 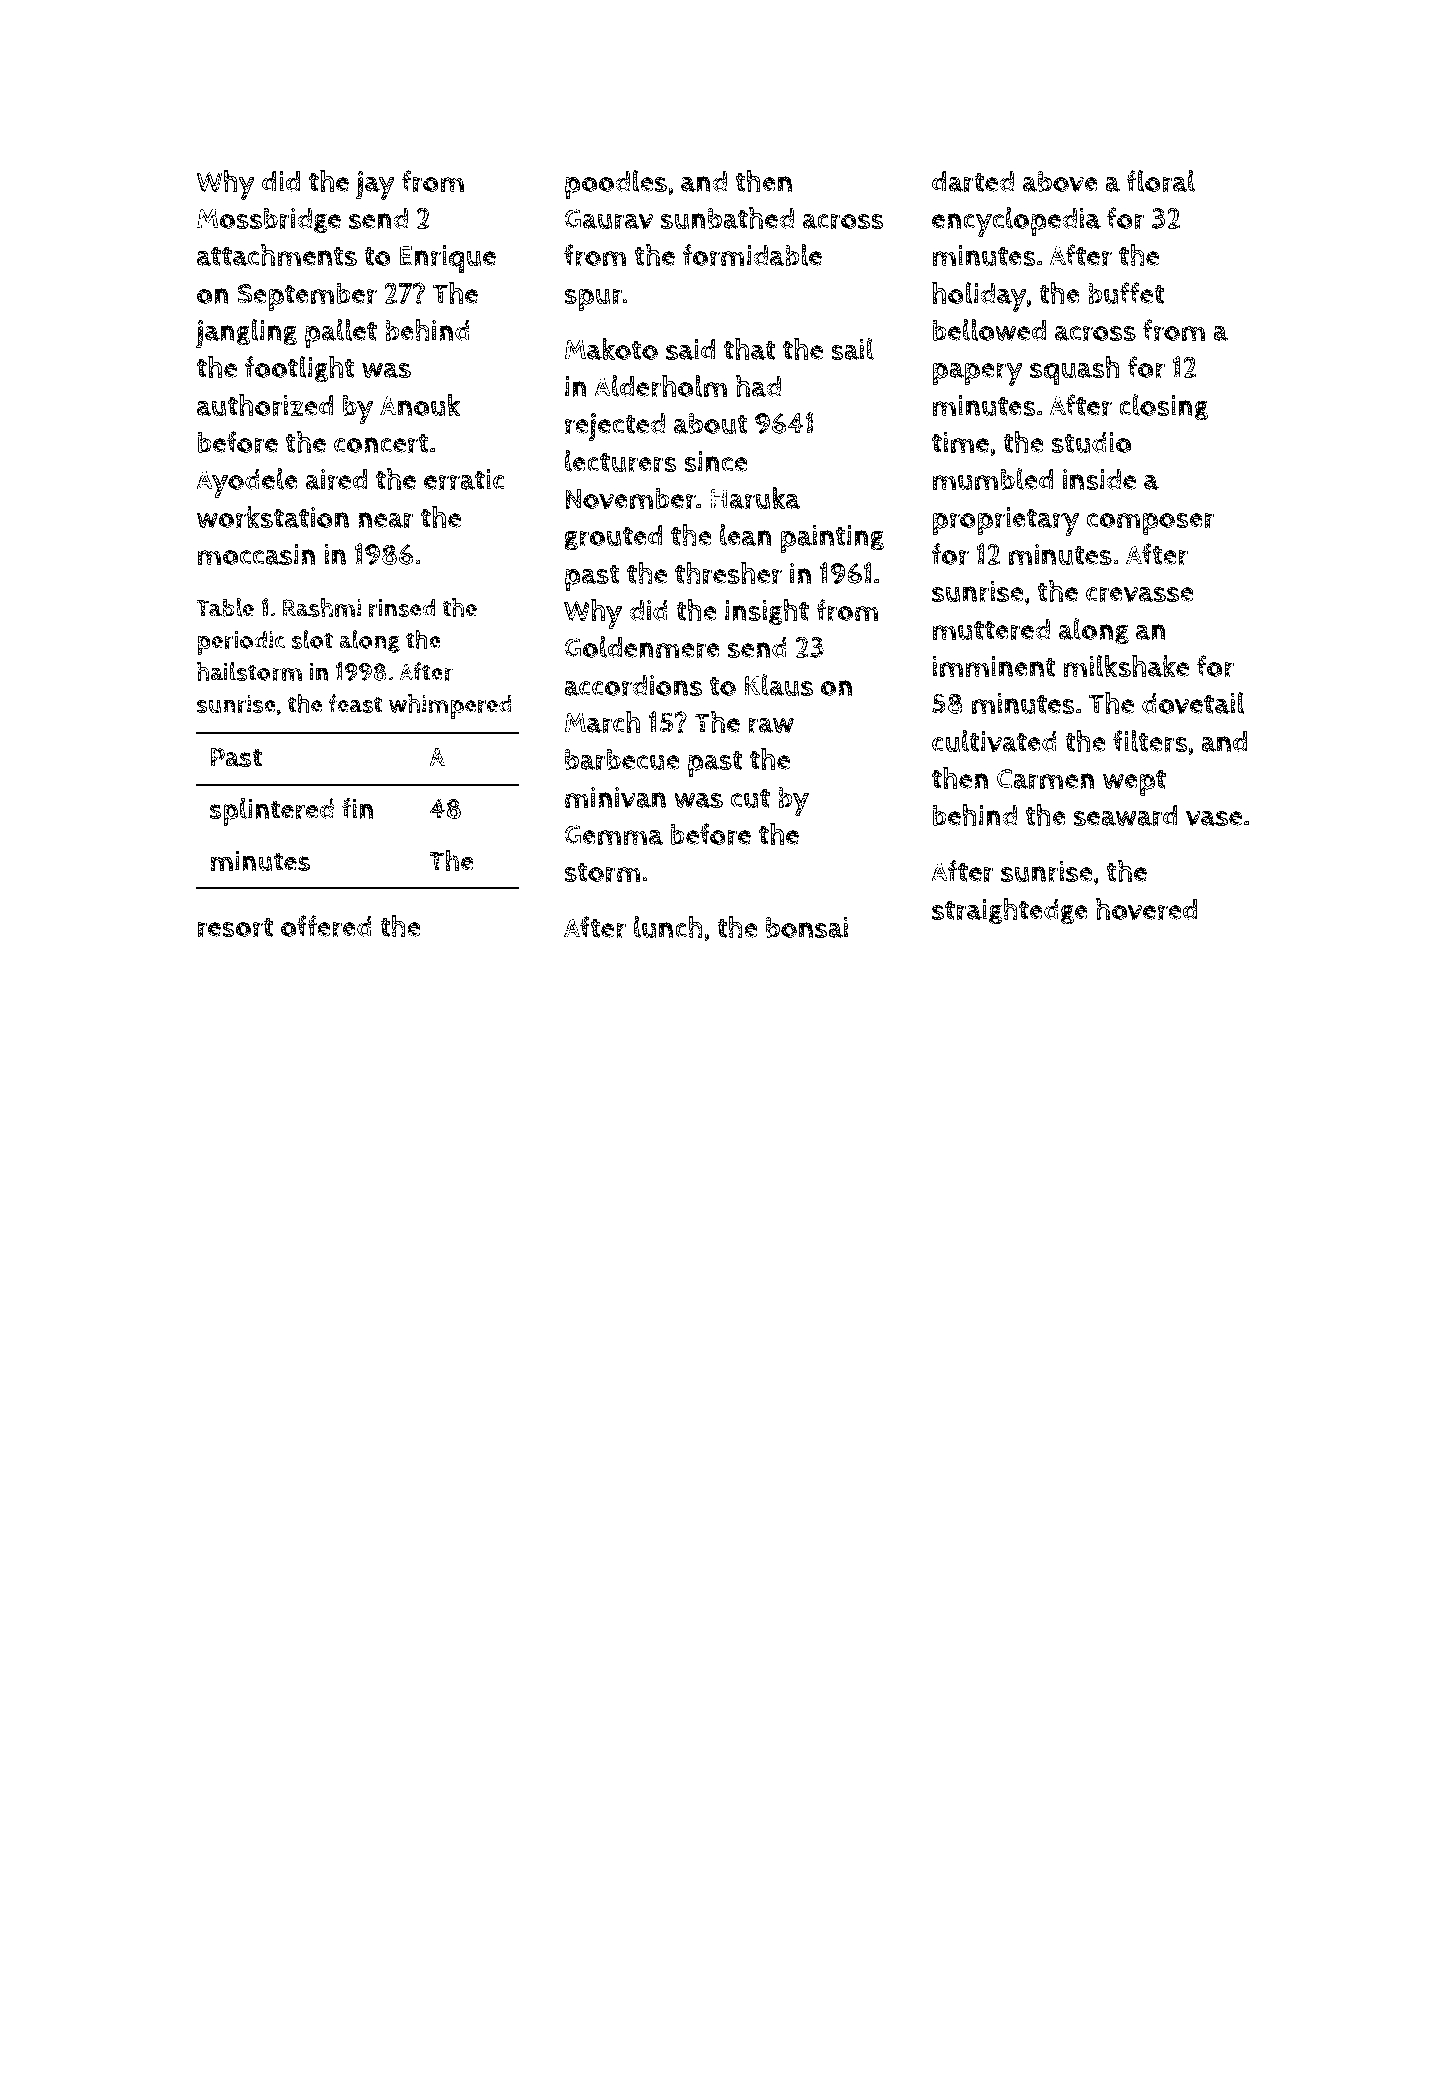 I want to click on bellowed, so click(x=989, y=330).
